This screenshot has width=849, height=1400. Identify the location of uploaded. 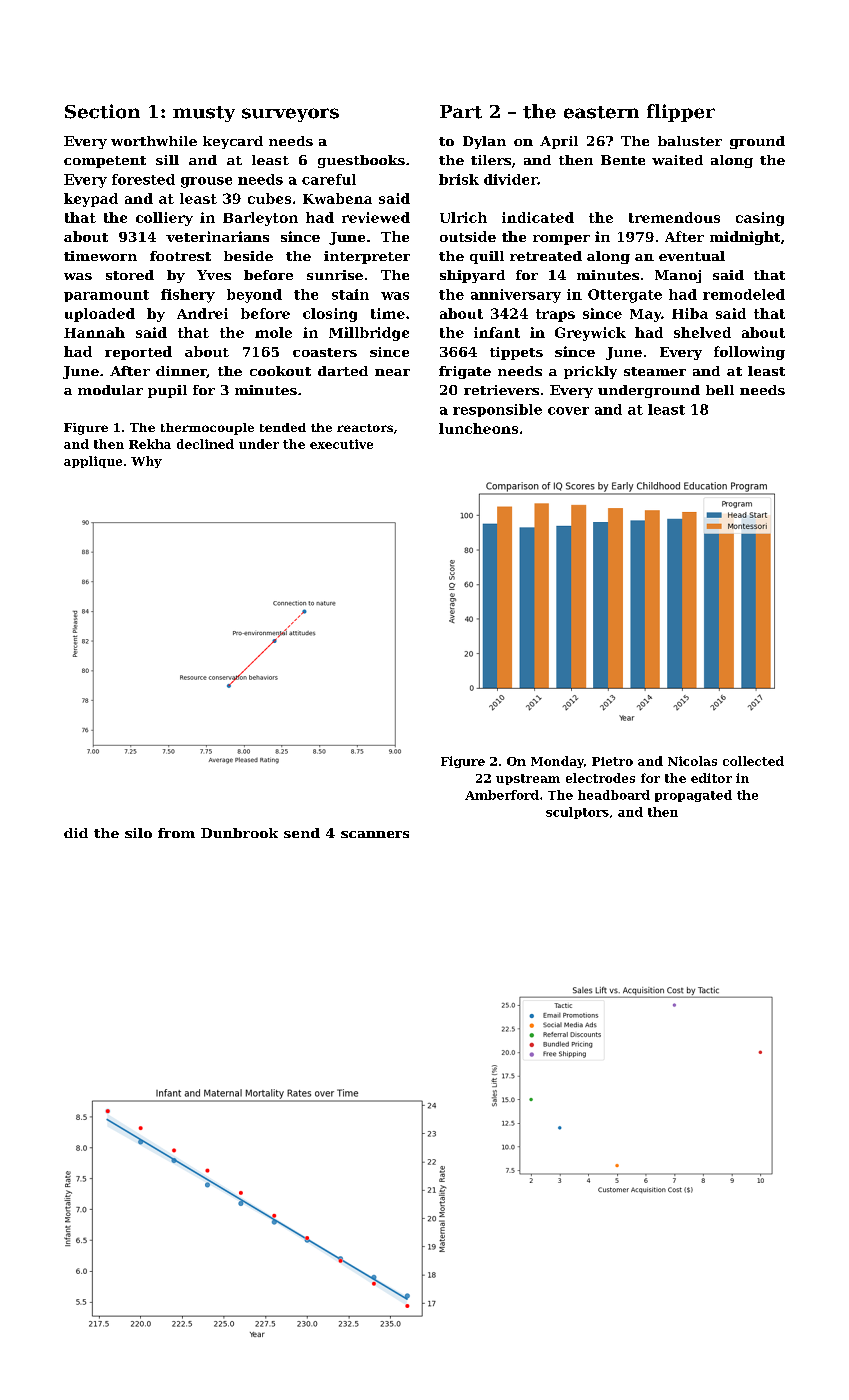
(100, 315).
